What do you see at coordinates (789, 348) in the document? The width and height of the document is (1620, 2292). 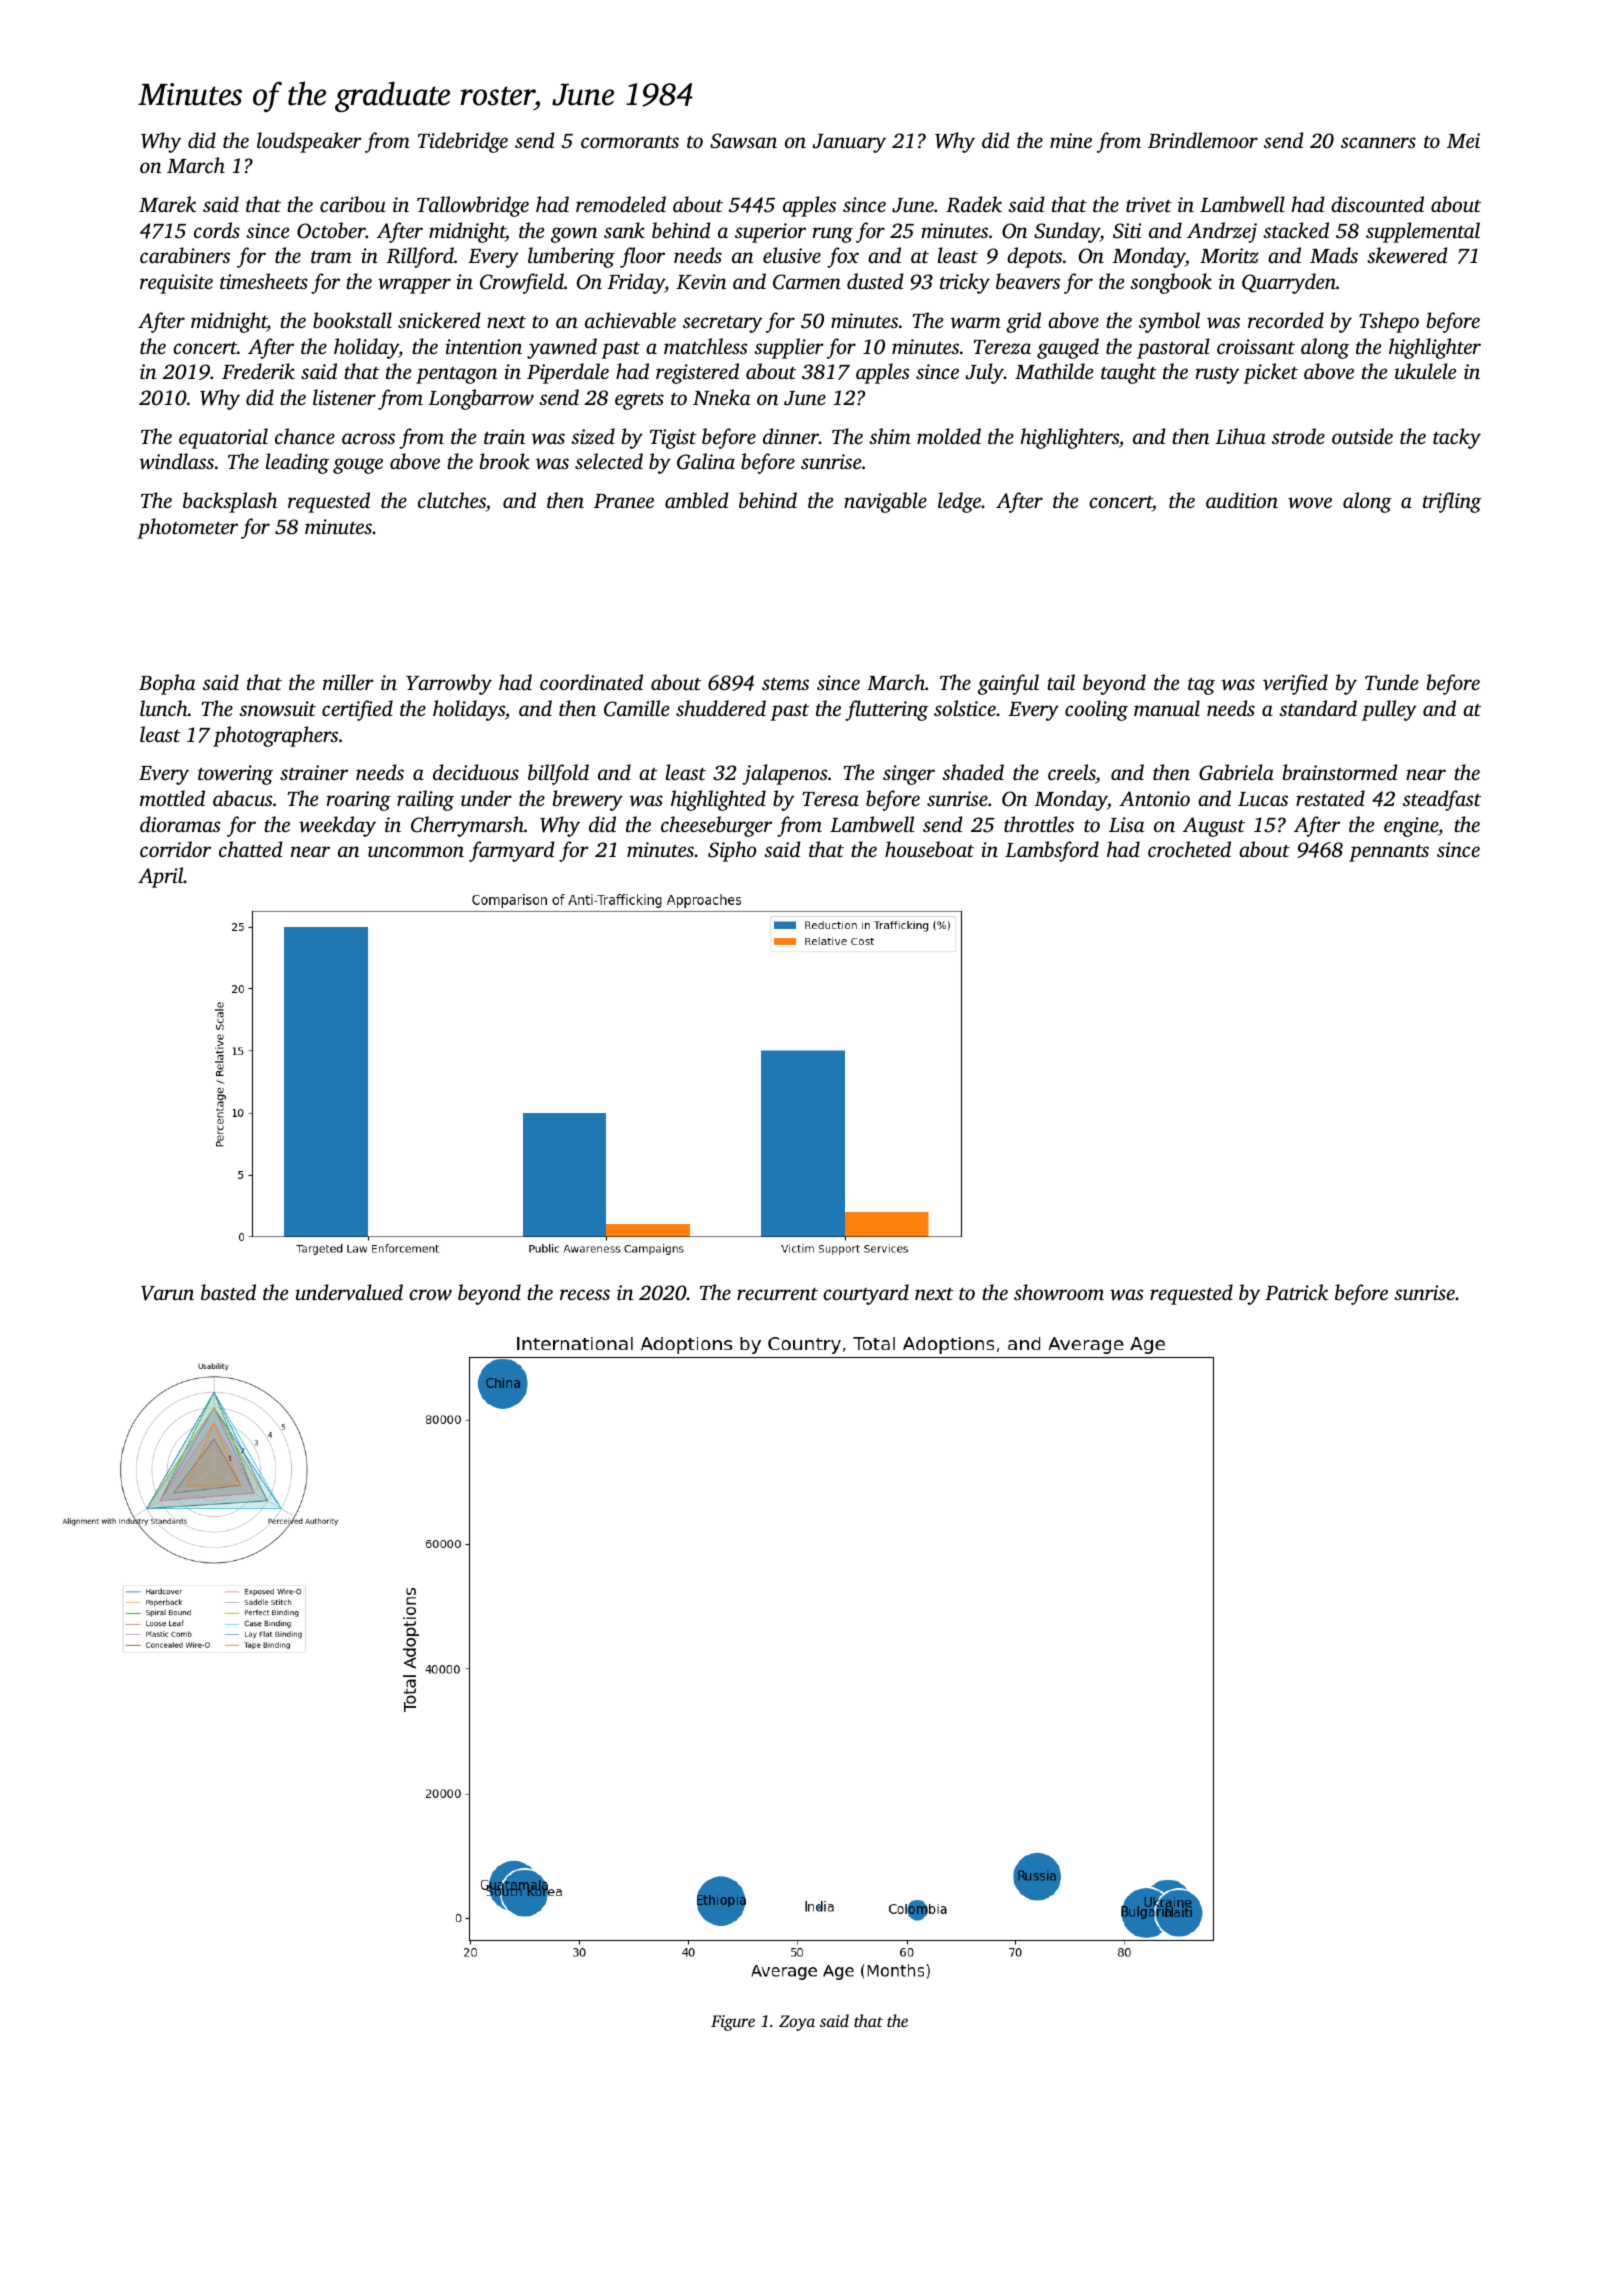 I see `supplier` at bounding box center [789, 348].
